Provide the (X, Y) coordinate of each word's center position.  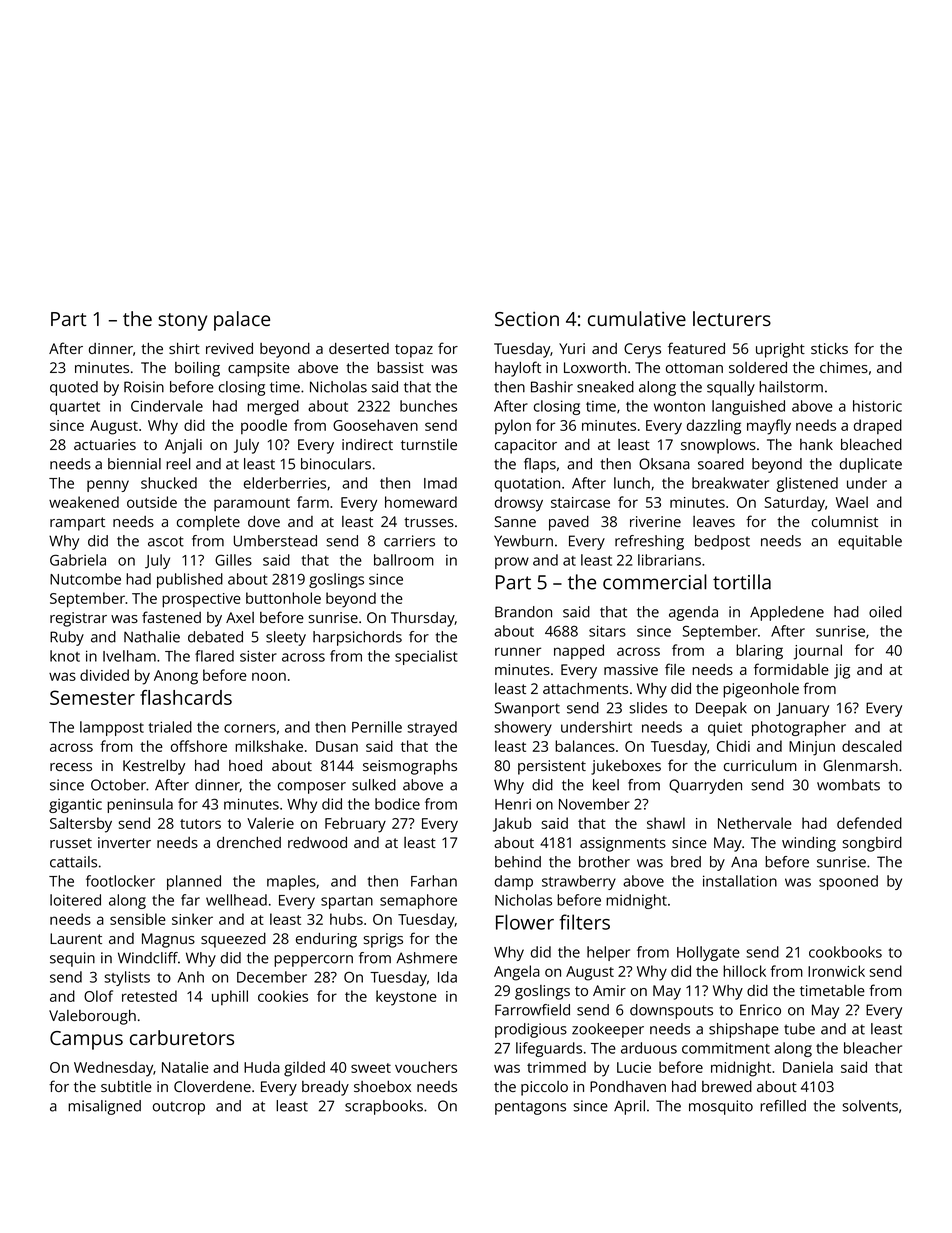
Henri (513, 804)
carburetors (182, 1037)
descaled (872, 746)
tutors (200, 824)
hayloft (518, 369)
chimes (844, 367)
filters (584, 922)
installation (740, 881)
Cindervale (167, 406)
